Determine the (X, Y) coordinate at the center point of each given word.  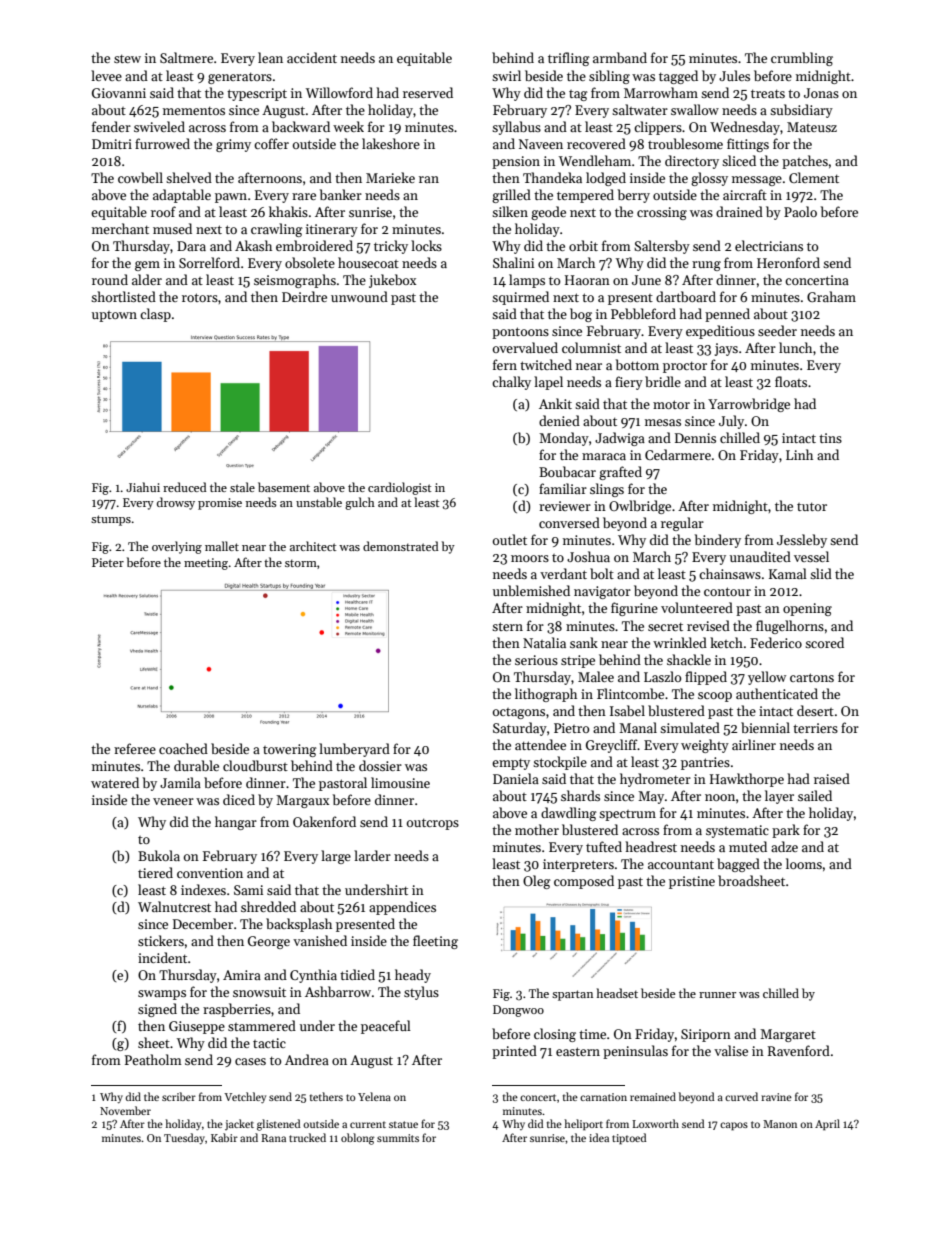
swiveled (159, 126)
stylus (421, 993)
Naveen (541, 144)
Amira (242, 975)
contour (727, 591)
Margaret (788, 1035)
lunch (795, 347)
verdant (563, 573)
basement (284, 487)
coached (183, 748)
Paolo (800, 211)
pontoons (520, 333)
